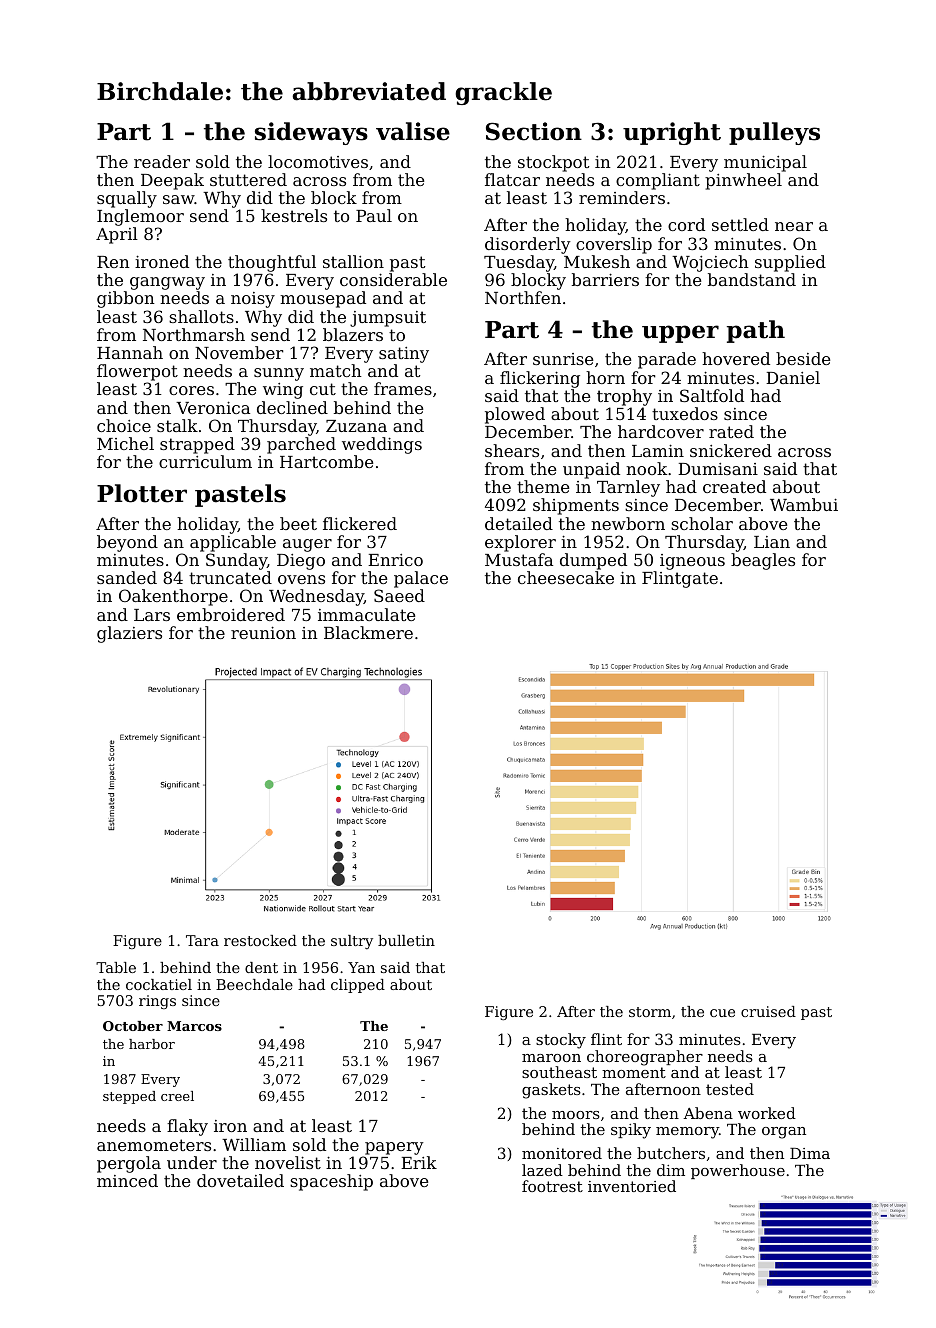 Image resolution: width=936 pixels, height=1328 pixels. What do you see at coordinates (540, 379) in the page?
I see `flickering` at bounding box center [540, 379].
